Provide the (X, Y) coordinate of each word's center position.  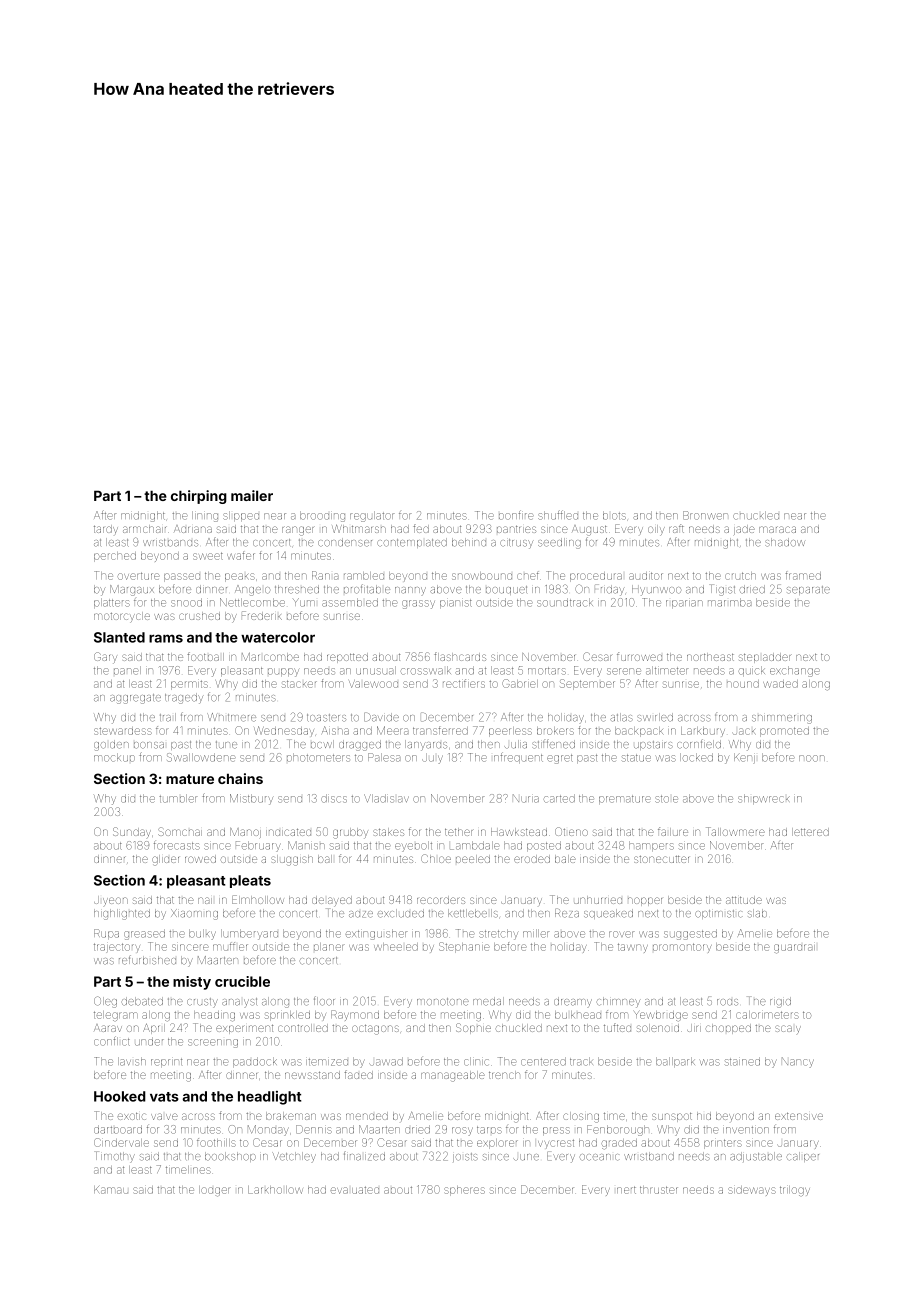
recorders (441, 900)
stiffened (553, 744)
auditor (646, 576)
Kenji (744, 758)
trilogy (795, 1191)
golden (111, 745)
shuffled (558, 515)
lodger (214, 1191)
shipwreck (764, 799)
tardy (106, 529)
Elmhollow (258, 899)
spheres (464, 1191)
